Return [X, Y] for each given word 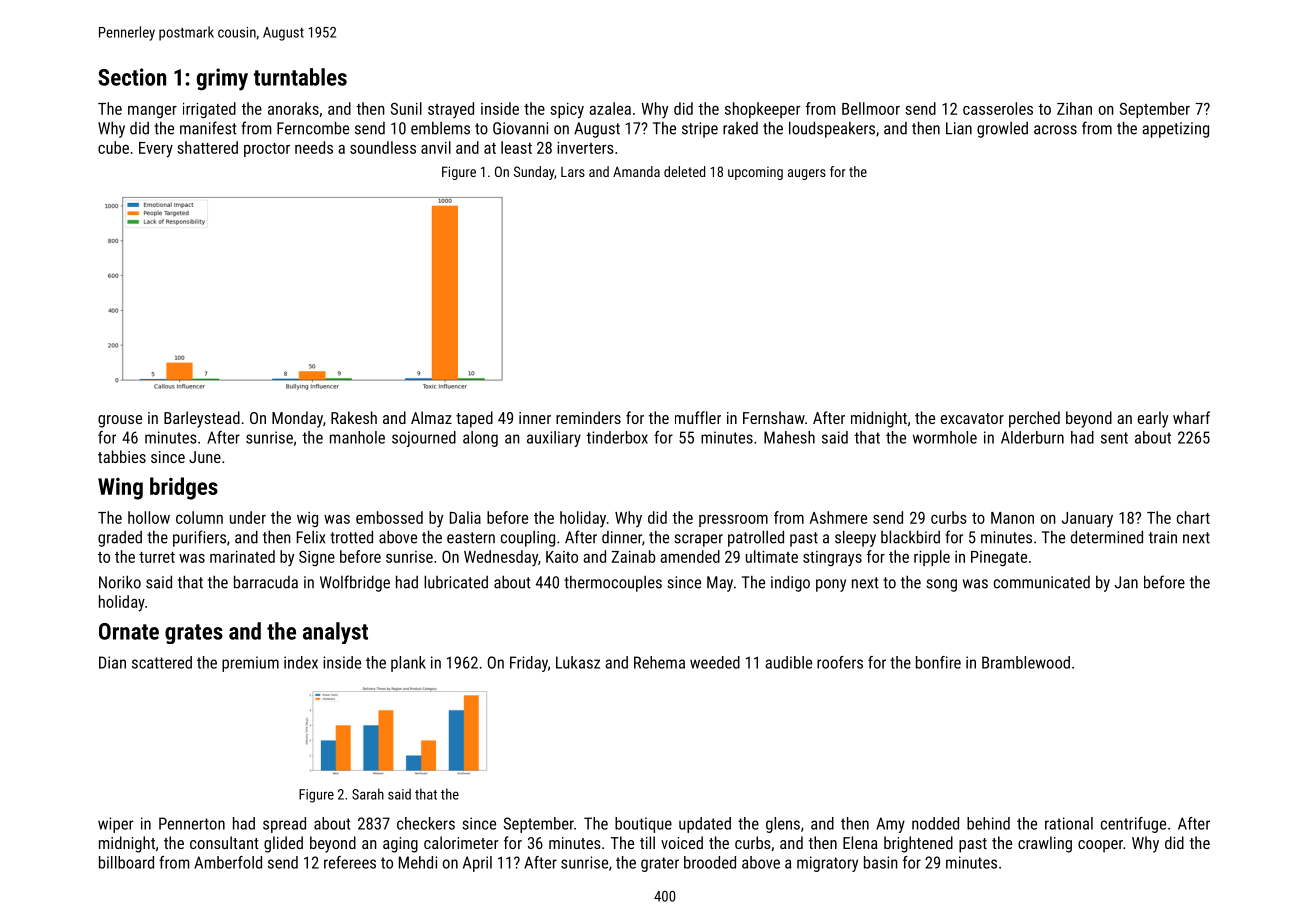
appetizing [1175, 130]
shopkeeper [762, 110]
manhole [357, 437]
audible [788, 662]
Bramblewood [1026, 662]
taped [474, 419]
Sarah [368, 794]
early [1153, 419]
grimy [222, 79]
